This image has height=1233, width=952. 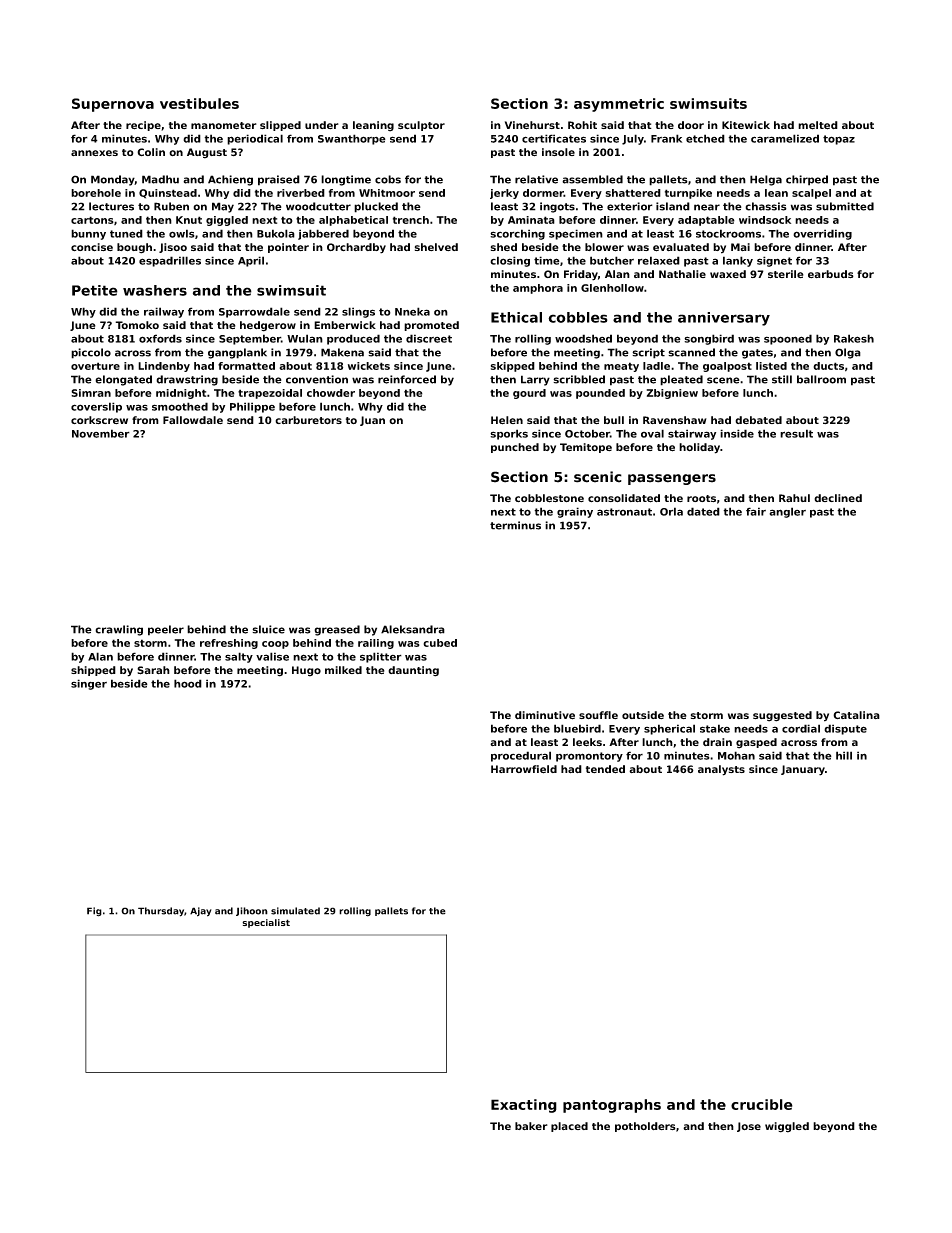 What do you see at coordinates (119, 630) in the image?
I see `crawling` at bounding box center [119, 630].
